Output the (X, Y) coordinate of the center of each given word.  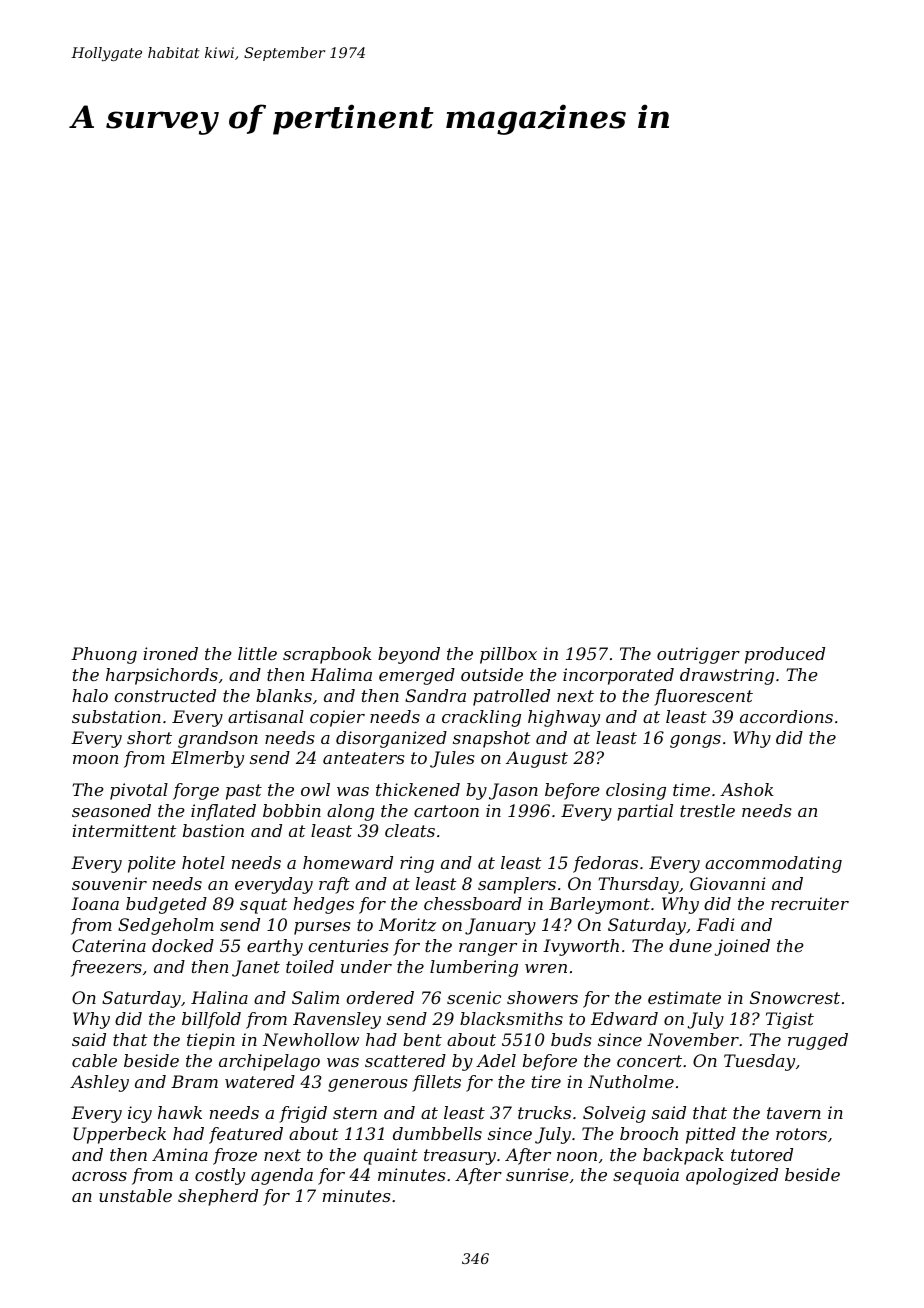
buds (571, 1039)
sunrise (537, 1174)
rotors (801, 1134)
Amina (180, 1154)
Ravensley (337, 1020)
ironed (170, 653)
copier (337, 718)
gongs (695, 741)
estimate (684, 997)
